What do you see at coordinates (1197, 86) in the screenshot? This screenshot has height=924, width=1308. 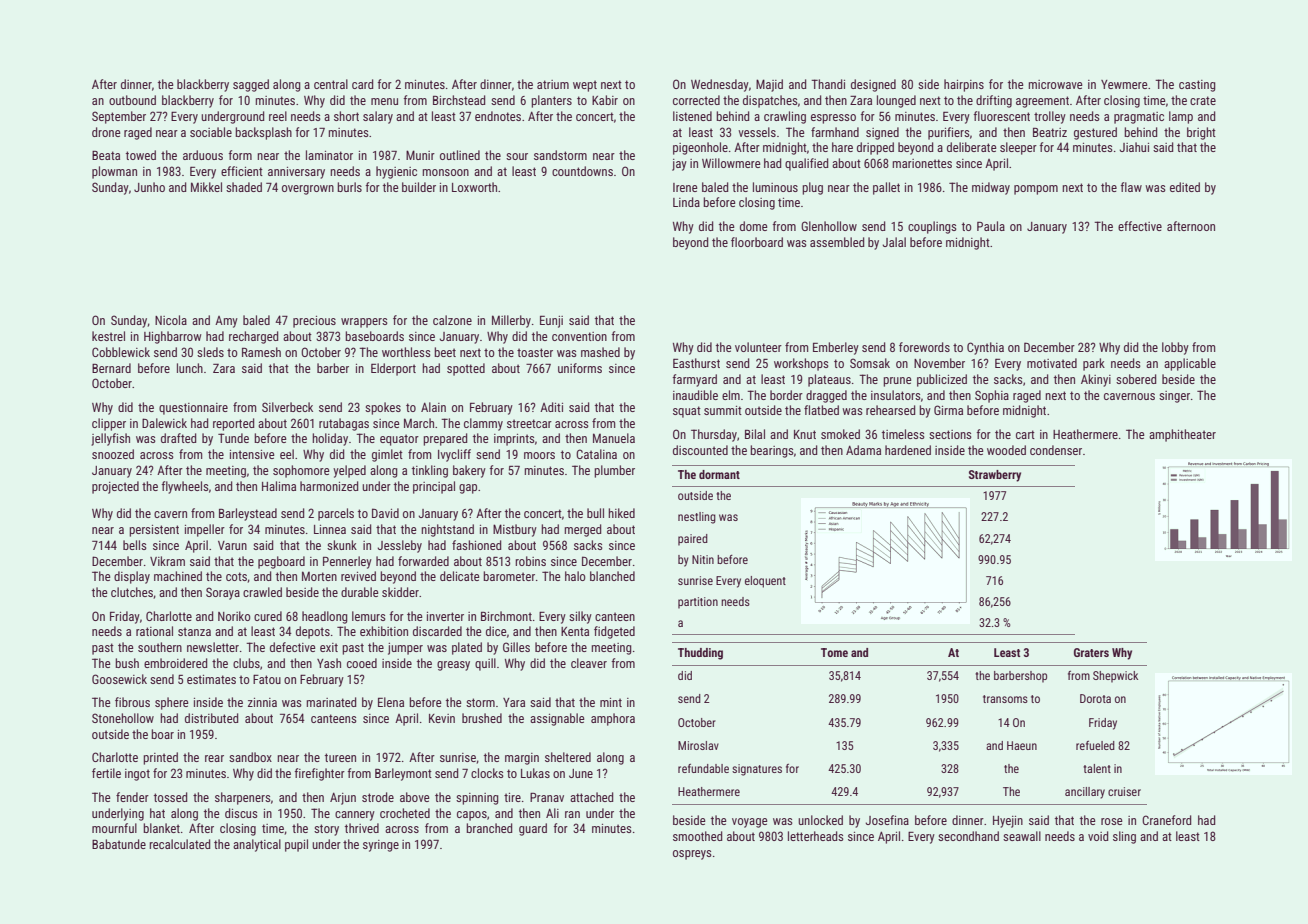 I see `casting` at bounding box center [1197, 86].
